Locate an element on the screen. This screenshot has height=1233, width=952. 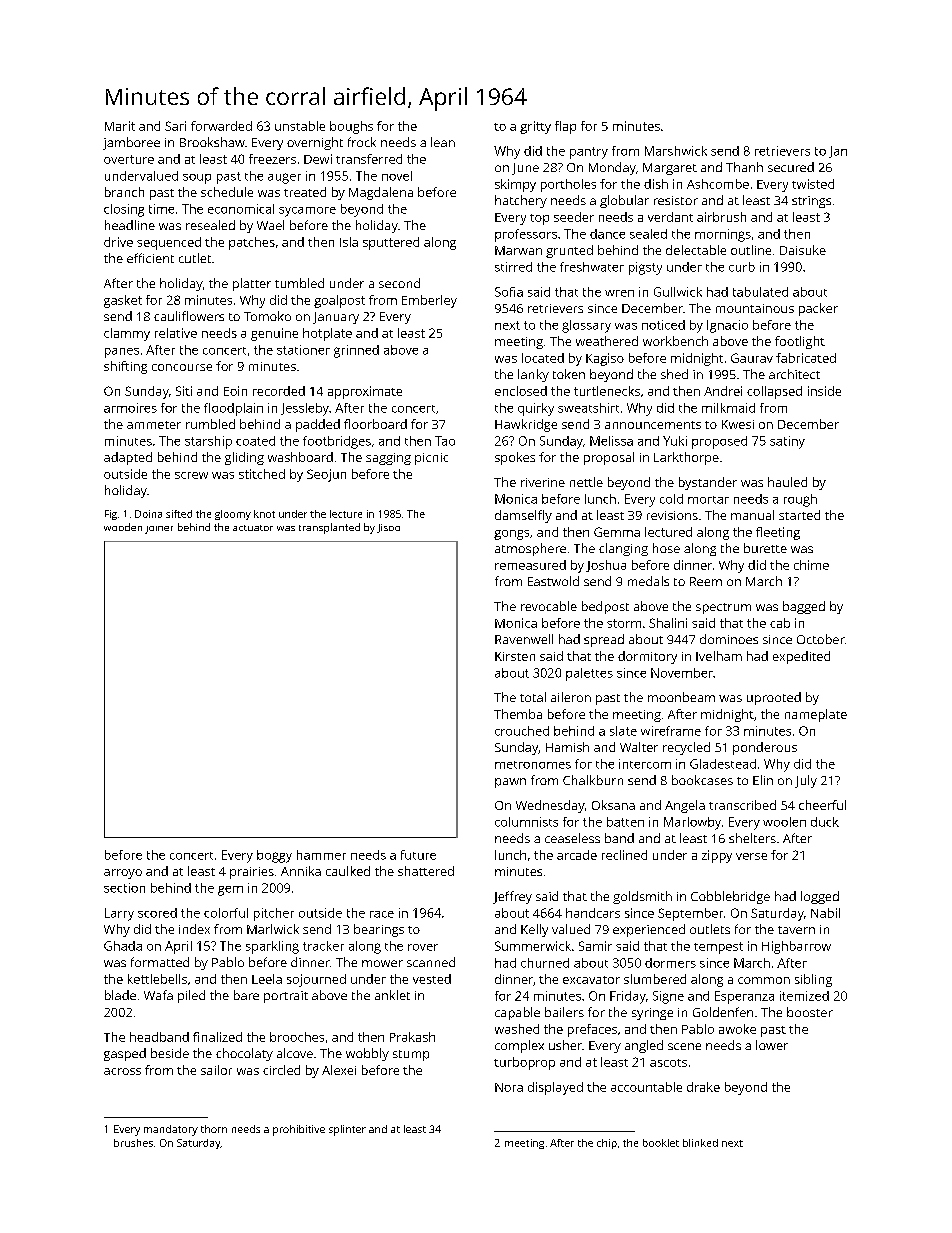
Larkthorpe is located at coordinates (686, 458).
